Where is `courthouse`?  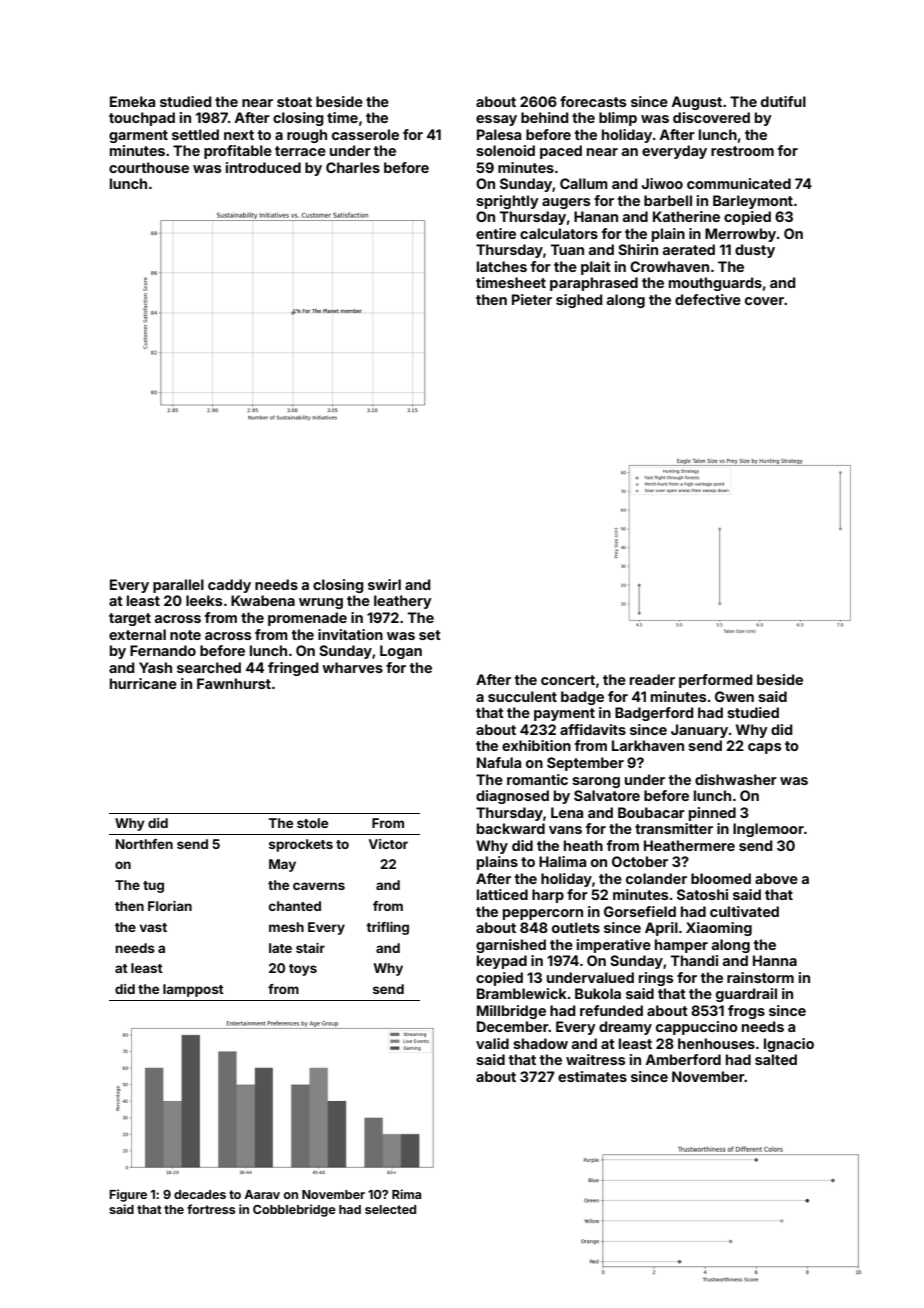 courthouse is located at coordinates (149, 167).
